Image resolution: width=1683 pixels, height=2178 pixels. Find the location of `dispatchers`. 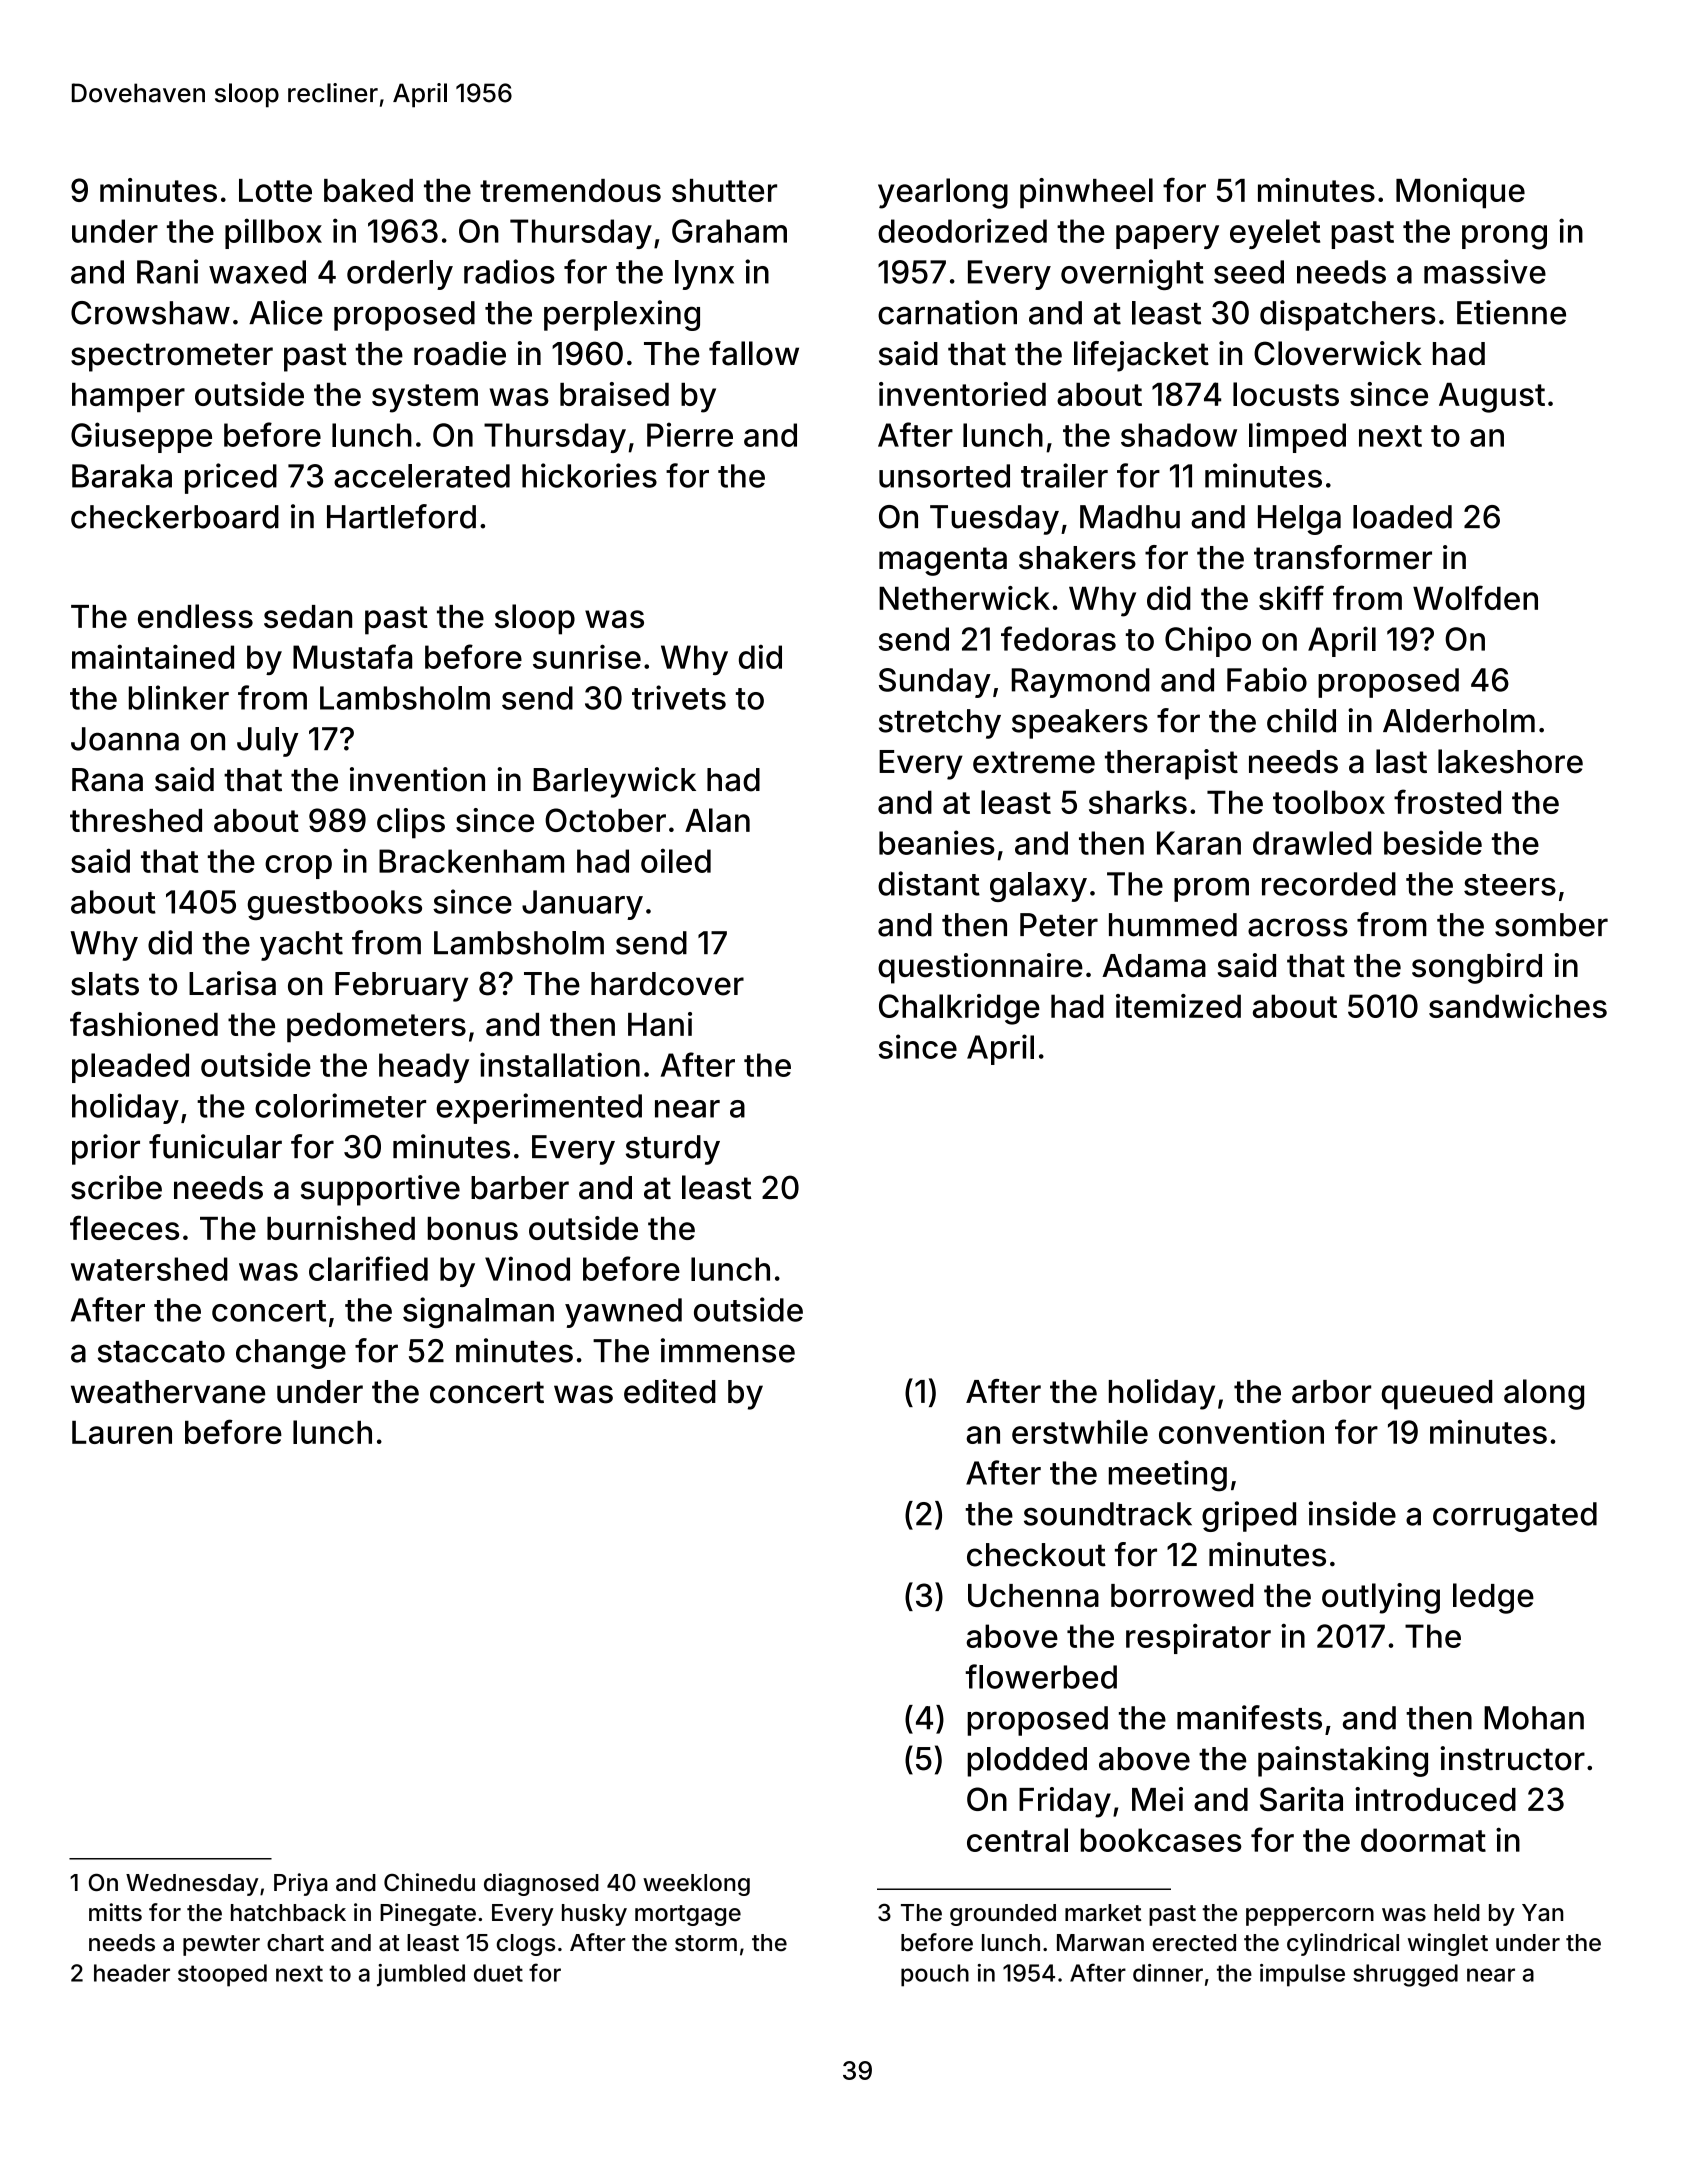

dispatchers is located at coordinates (1347, 315).
